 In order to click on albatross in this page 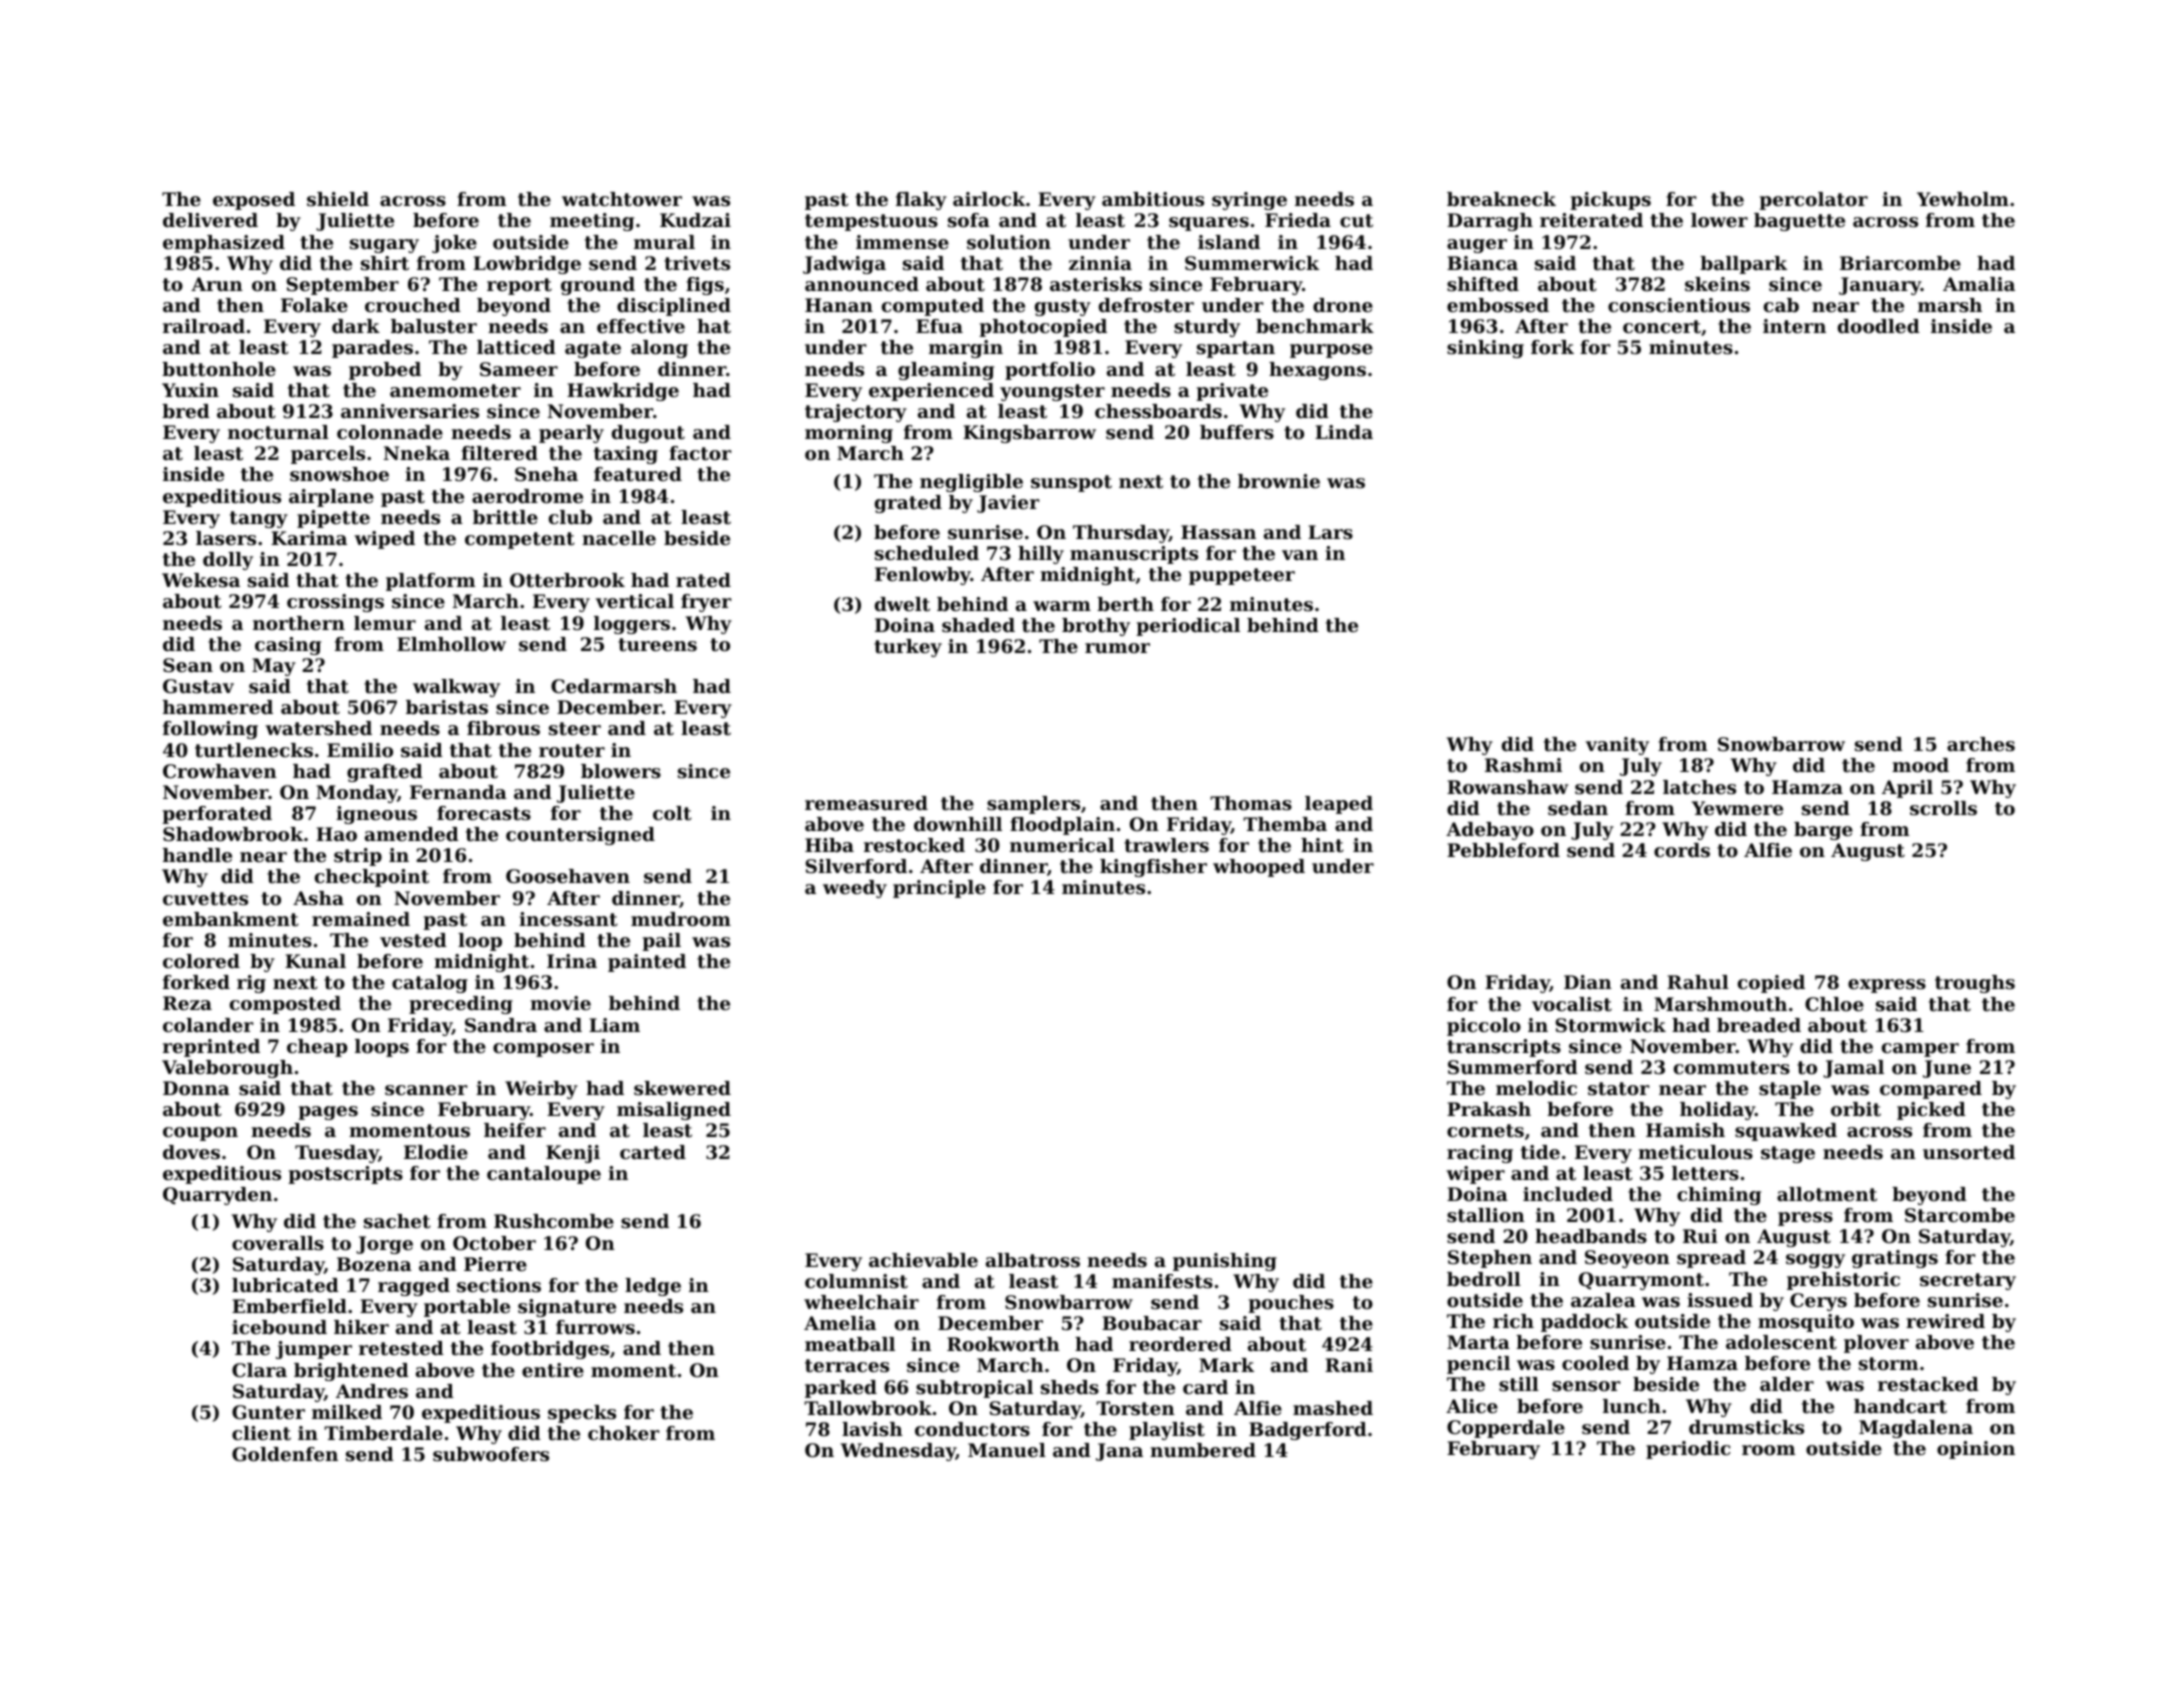, I will do `click(1033, 1260)`.
